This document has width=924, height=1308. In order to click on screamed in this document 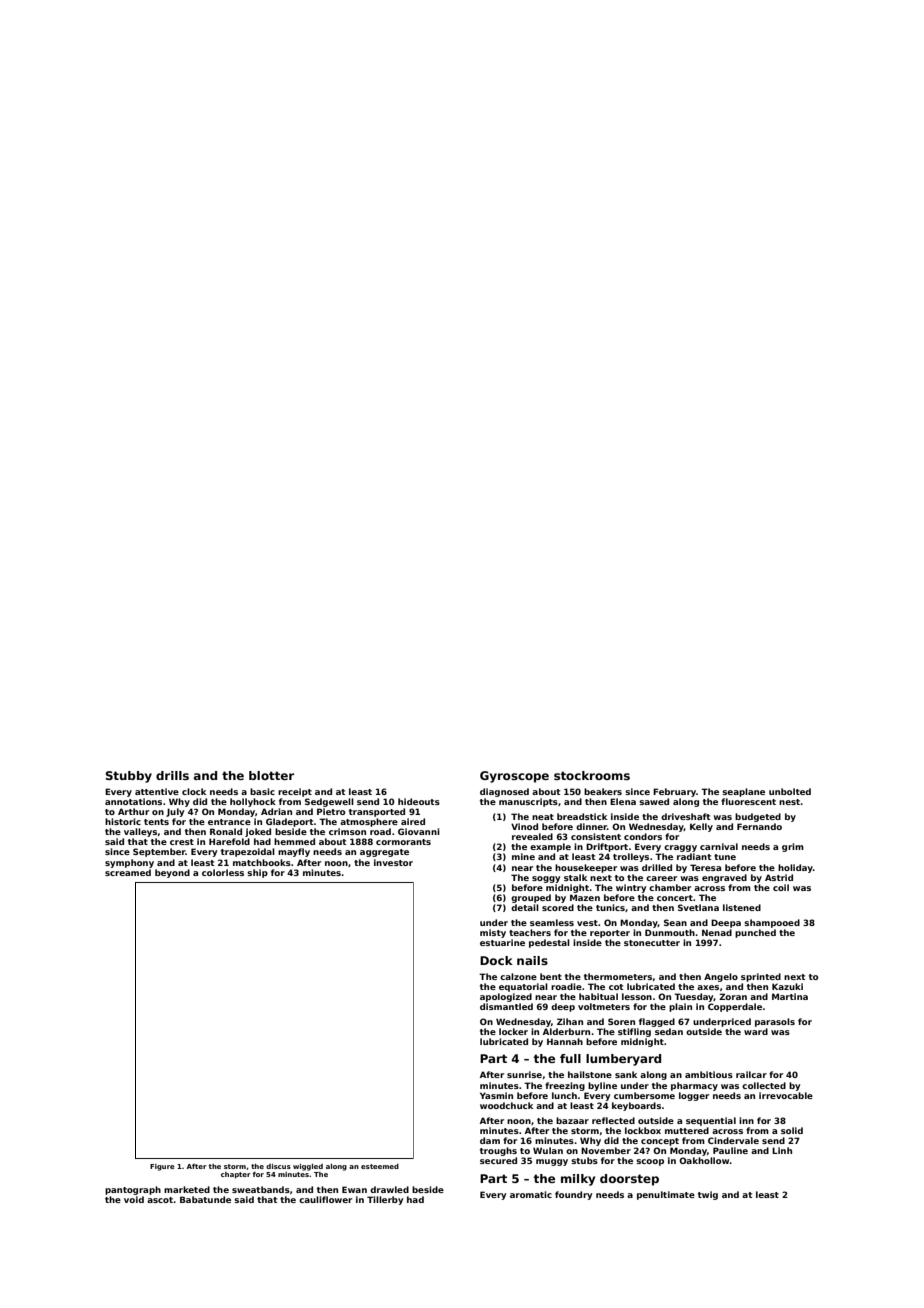, I will do `click(128, 872)`.
